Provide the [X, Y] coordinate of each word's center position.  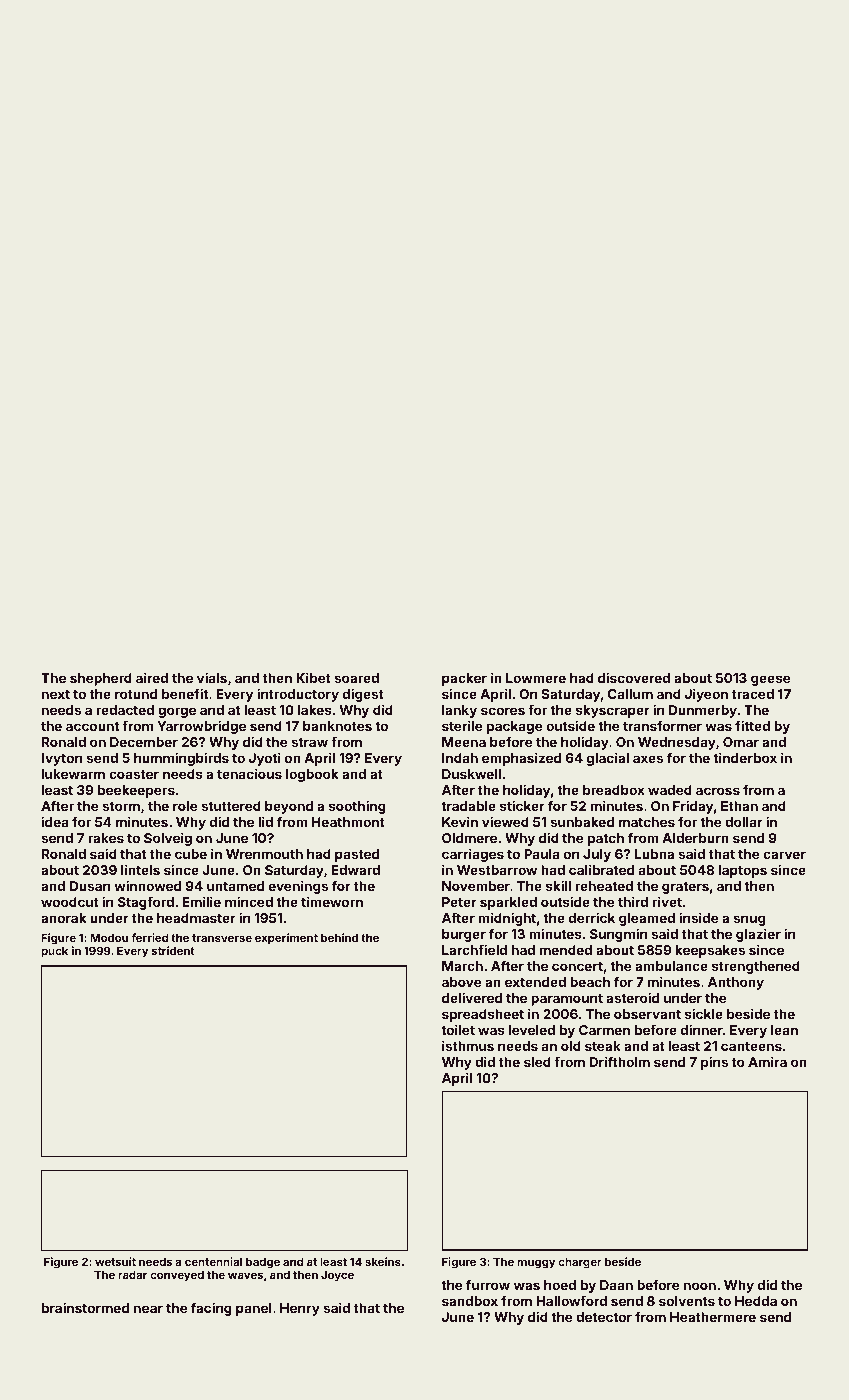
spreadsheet [483, 1015]
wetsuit [115, 1261]
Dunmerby [703, 711]
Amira [767, 1061]
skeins [383, 1261]
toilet [458, 1029]
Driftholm [619, 1061]
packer [464, 679]
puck [54, 952]
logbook [312, 775]
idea [55, 821]
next [56, 694]
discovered [634, 677]
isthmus [468, 1045]
